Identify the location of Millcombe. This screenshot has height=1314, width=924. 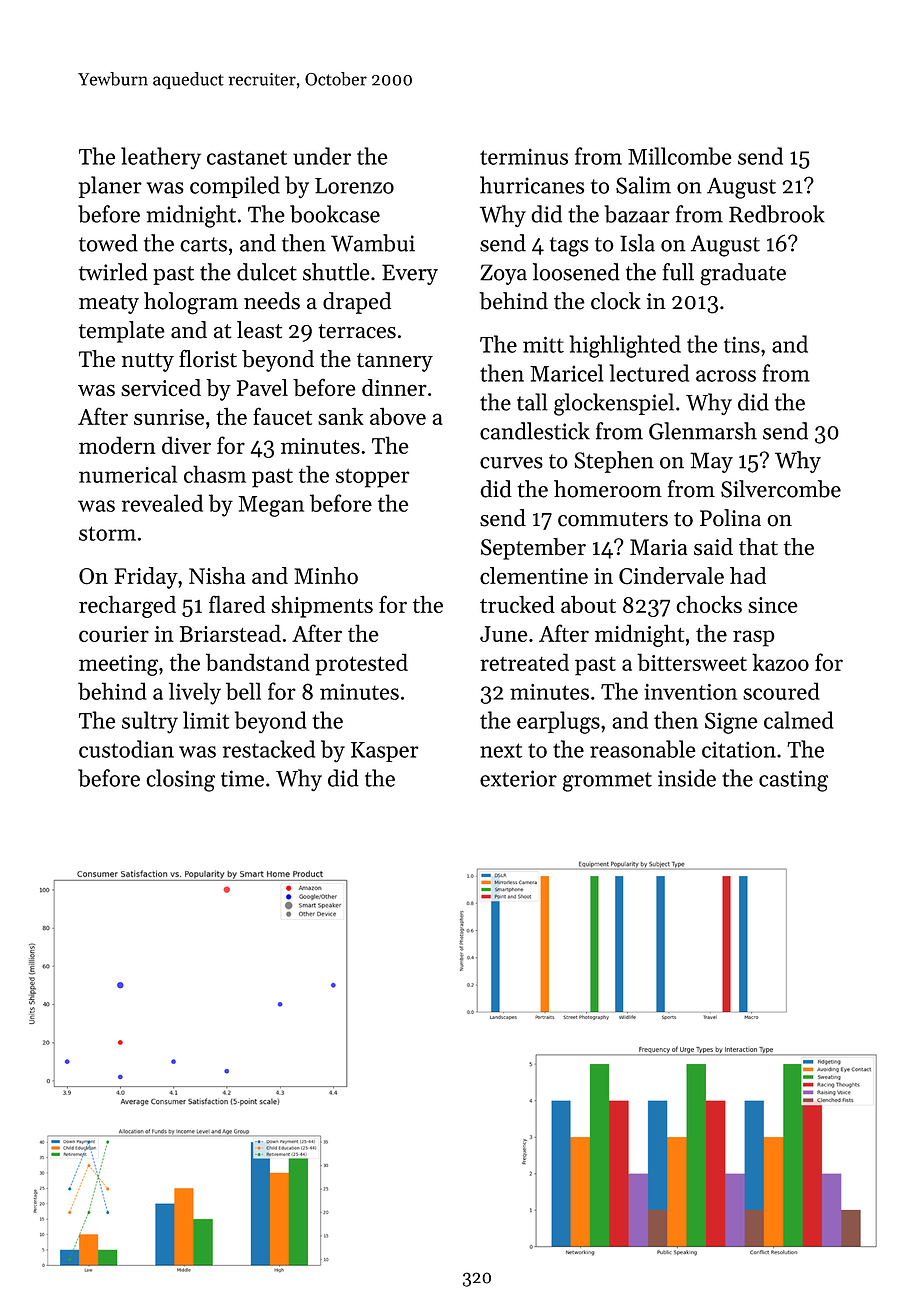
(680, 156).
